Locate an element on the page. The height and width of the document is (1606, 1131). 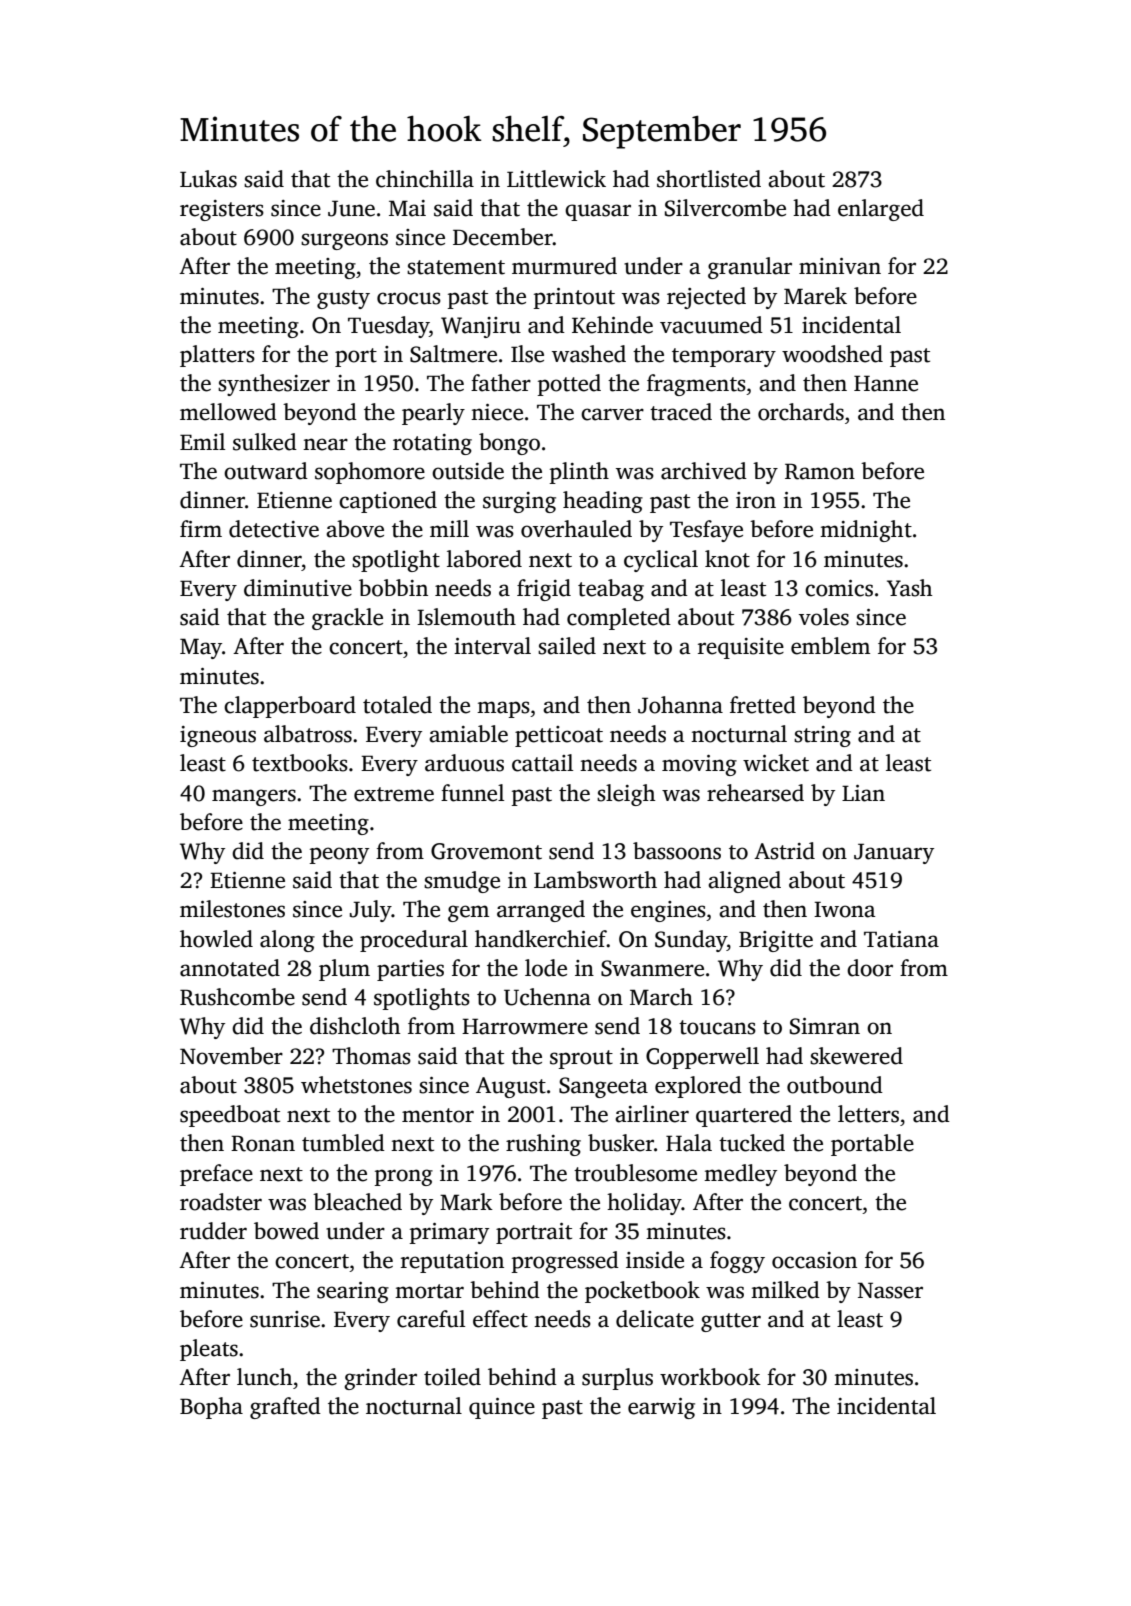
speedboat is located at coordinates (230, 1116).
